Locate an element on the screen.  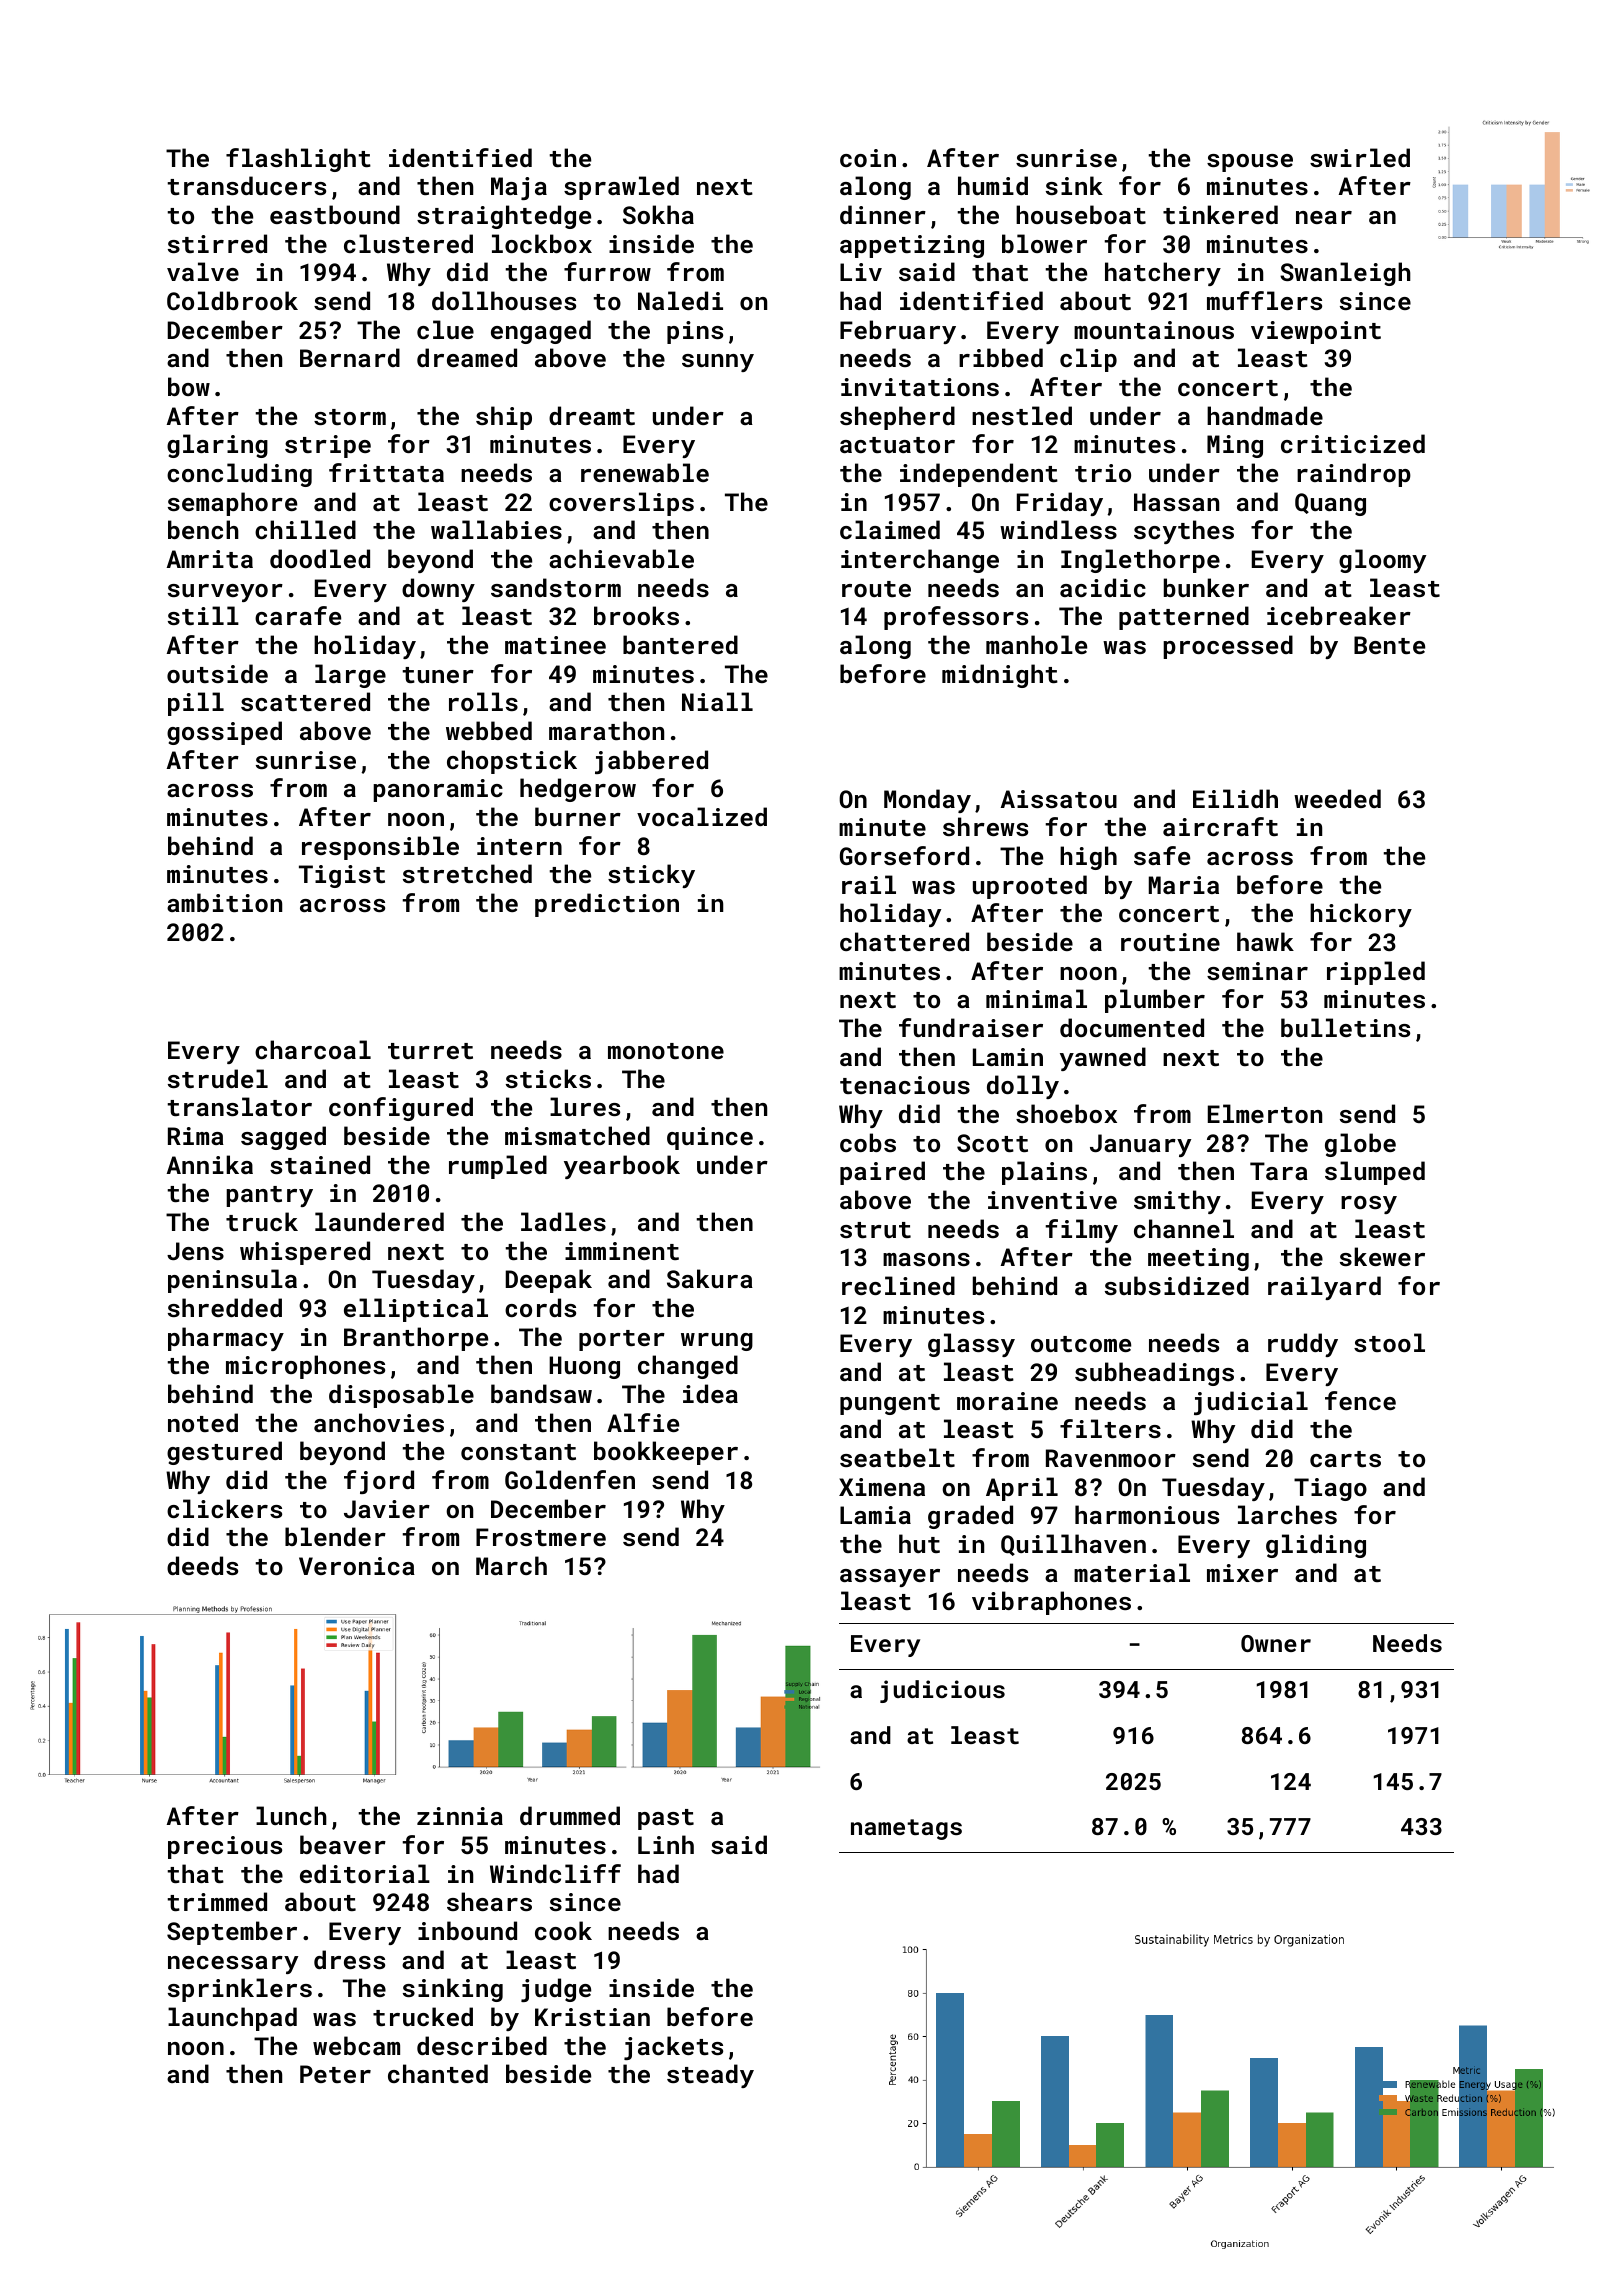
Gorseford is located at coordinates (904, 855).
